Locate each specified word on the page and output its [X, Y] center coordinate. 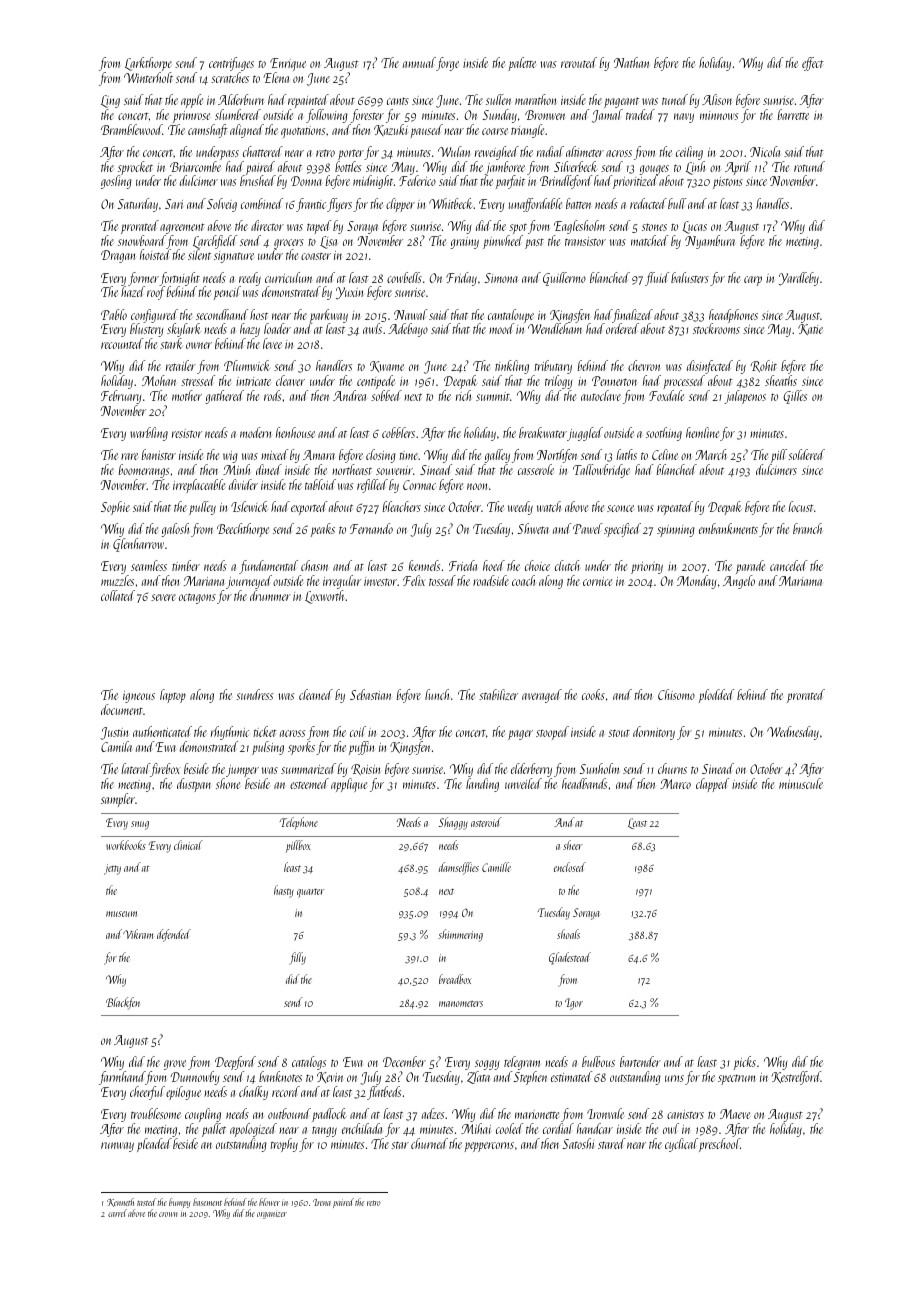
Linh [695, 168]
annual [419, 62]
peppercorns [489, 1147]
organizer [272, 1215]
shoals [568, 934]
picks [745, 1063]
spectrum [737, 1079]
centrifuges [231, 64]
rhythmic [230, 733]
